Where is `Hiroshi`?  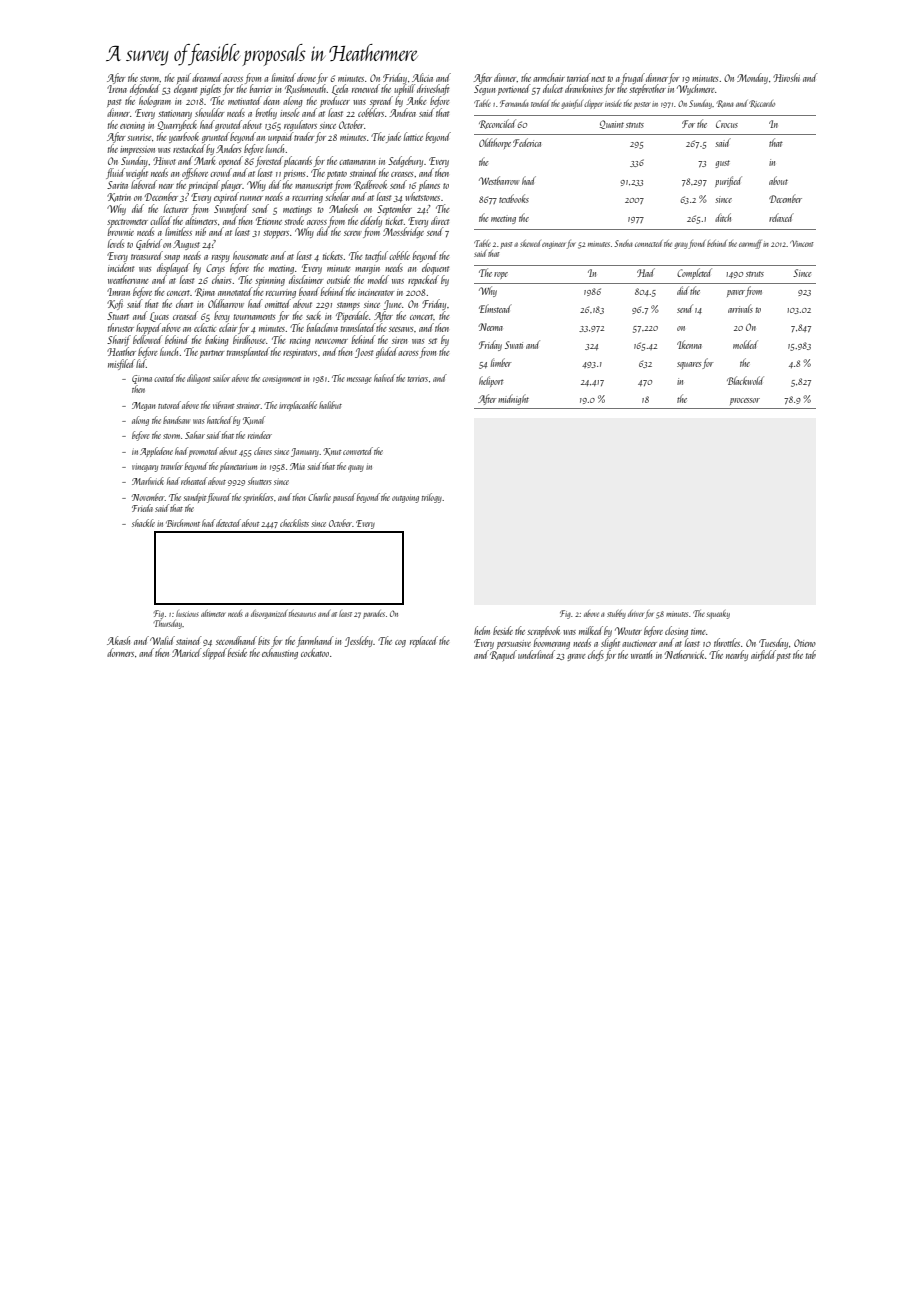 Hiroshi is located at coordinates (786, 77).
